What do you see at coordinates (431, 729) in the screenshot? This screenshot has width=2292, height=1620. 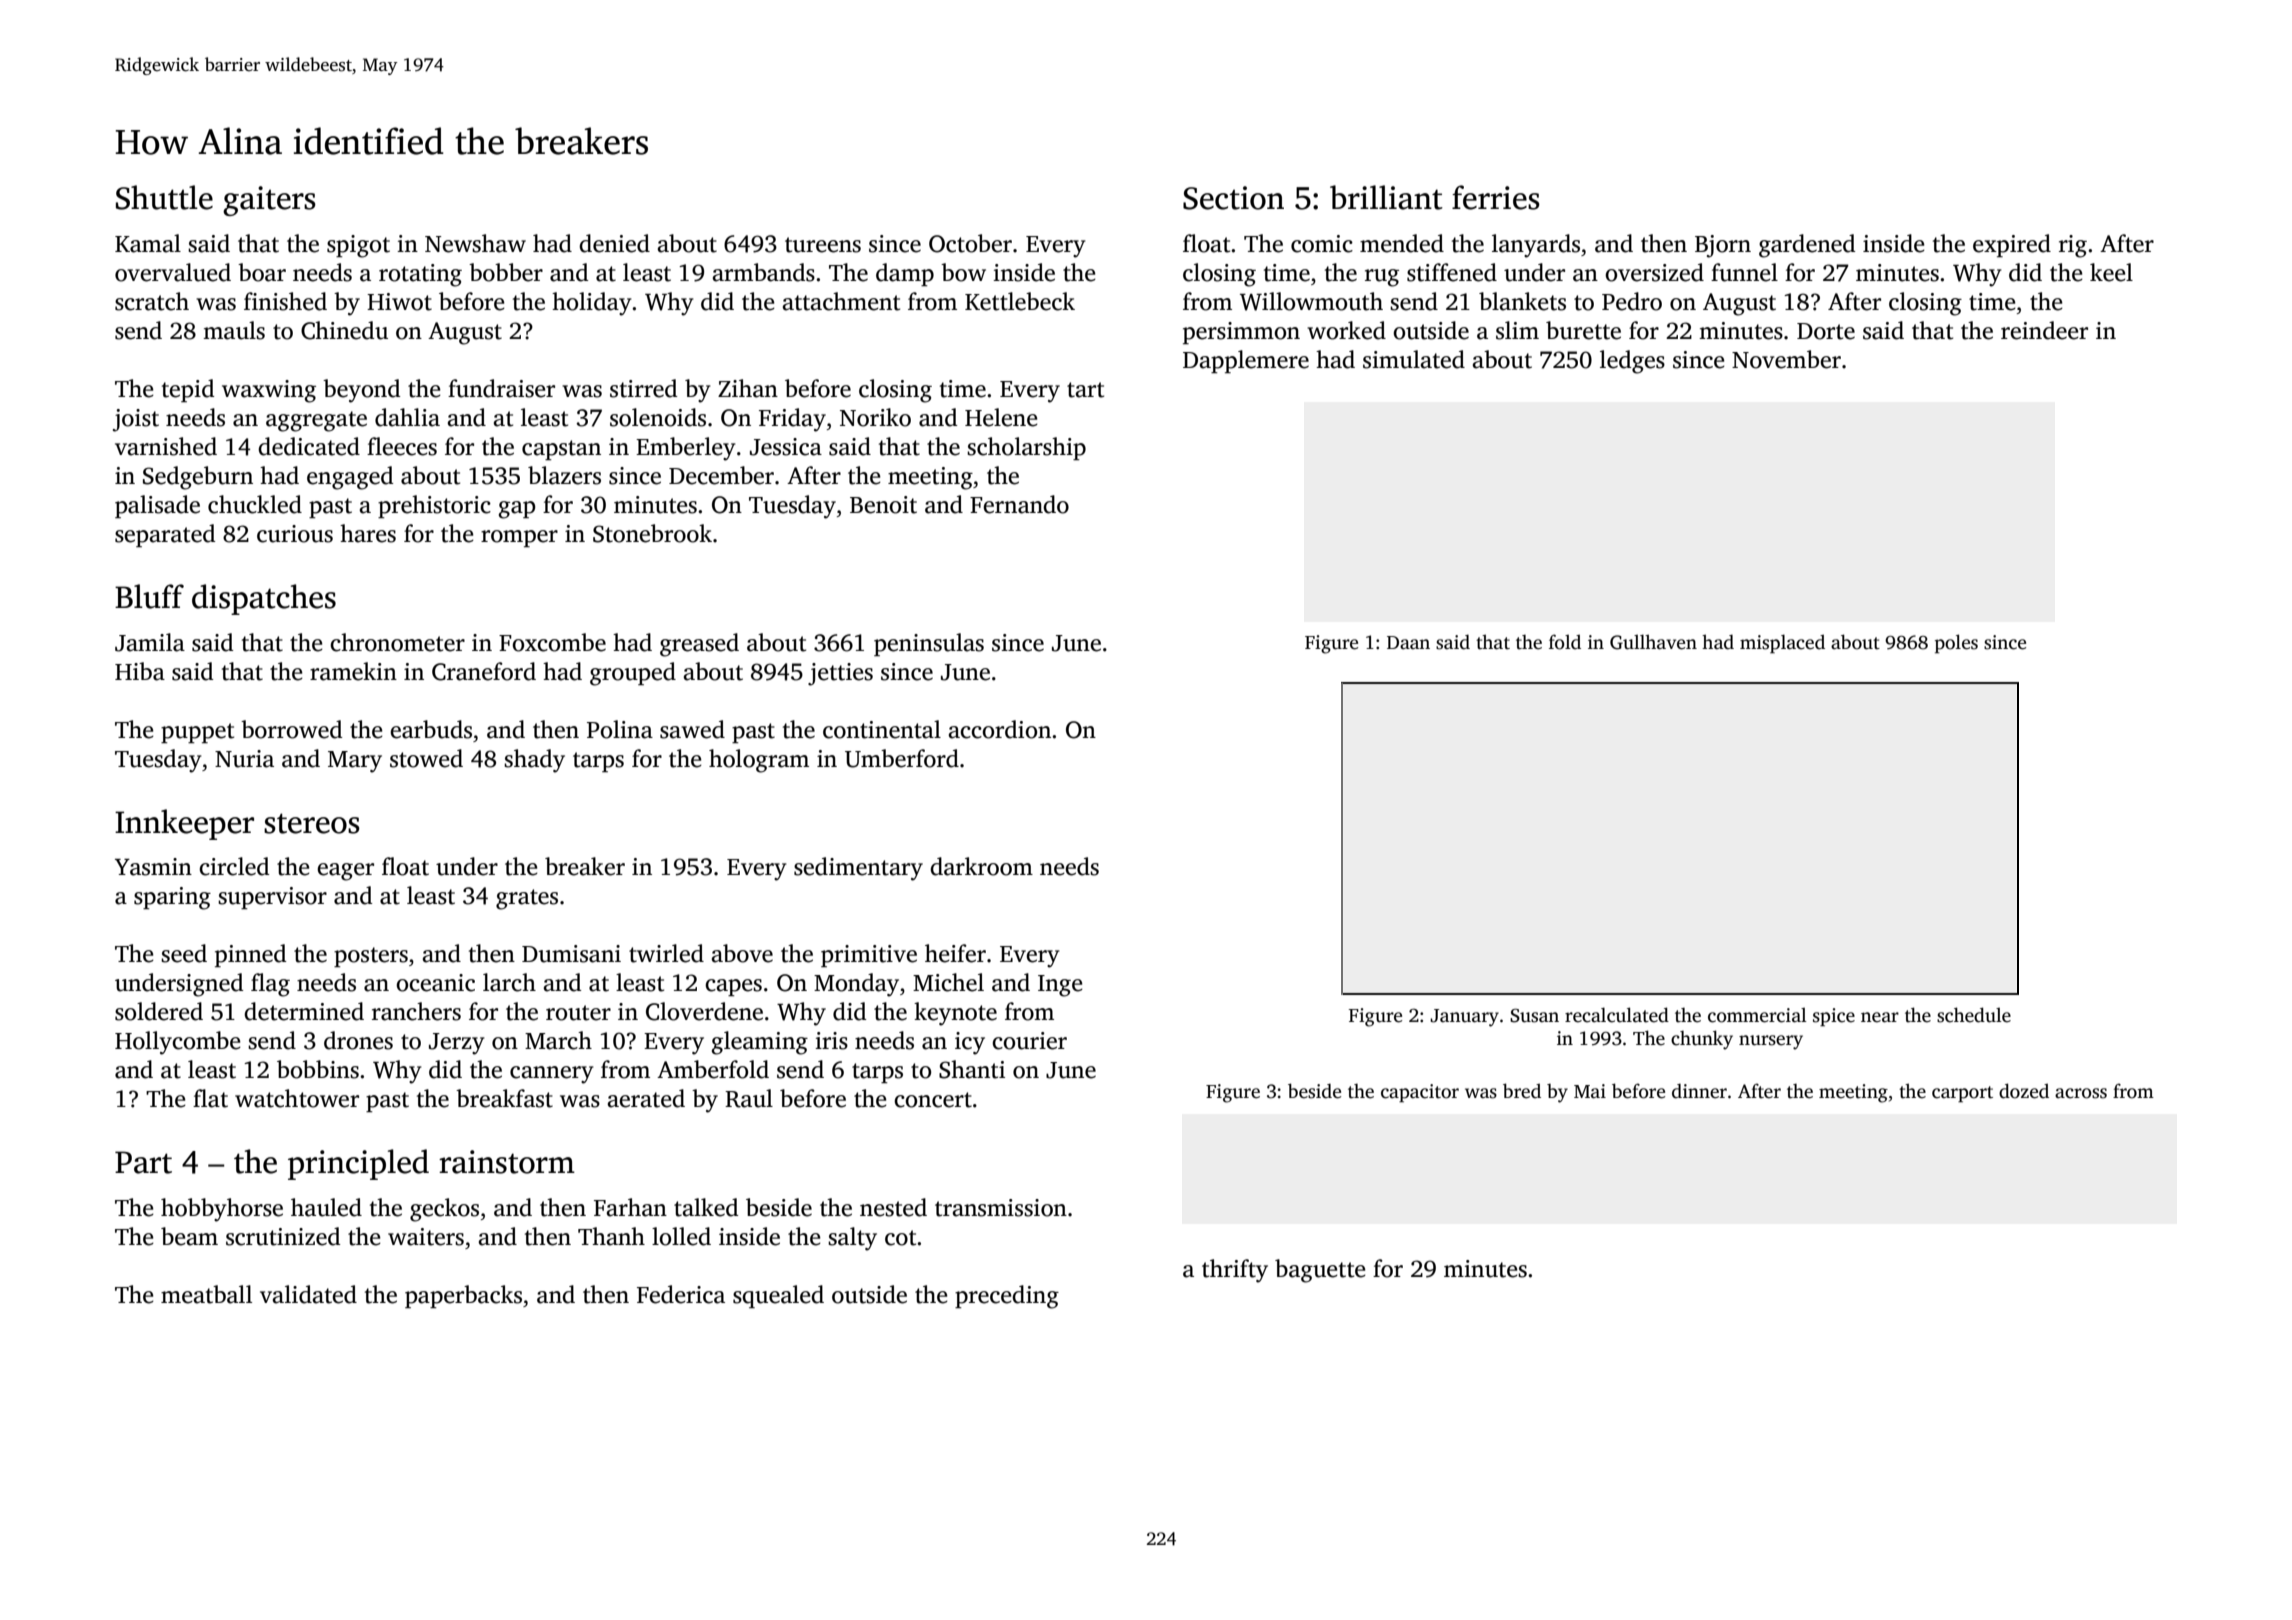 I see `earbuds` at bounding box center [431, 729].
